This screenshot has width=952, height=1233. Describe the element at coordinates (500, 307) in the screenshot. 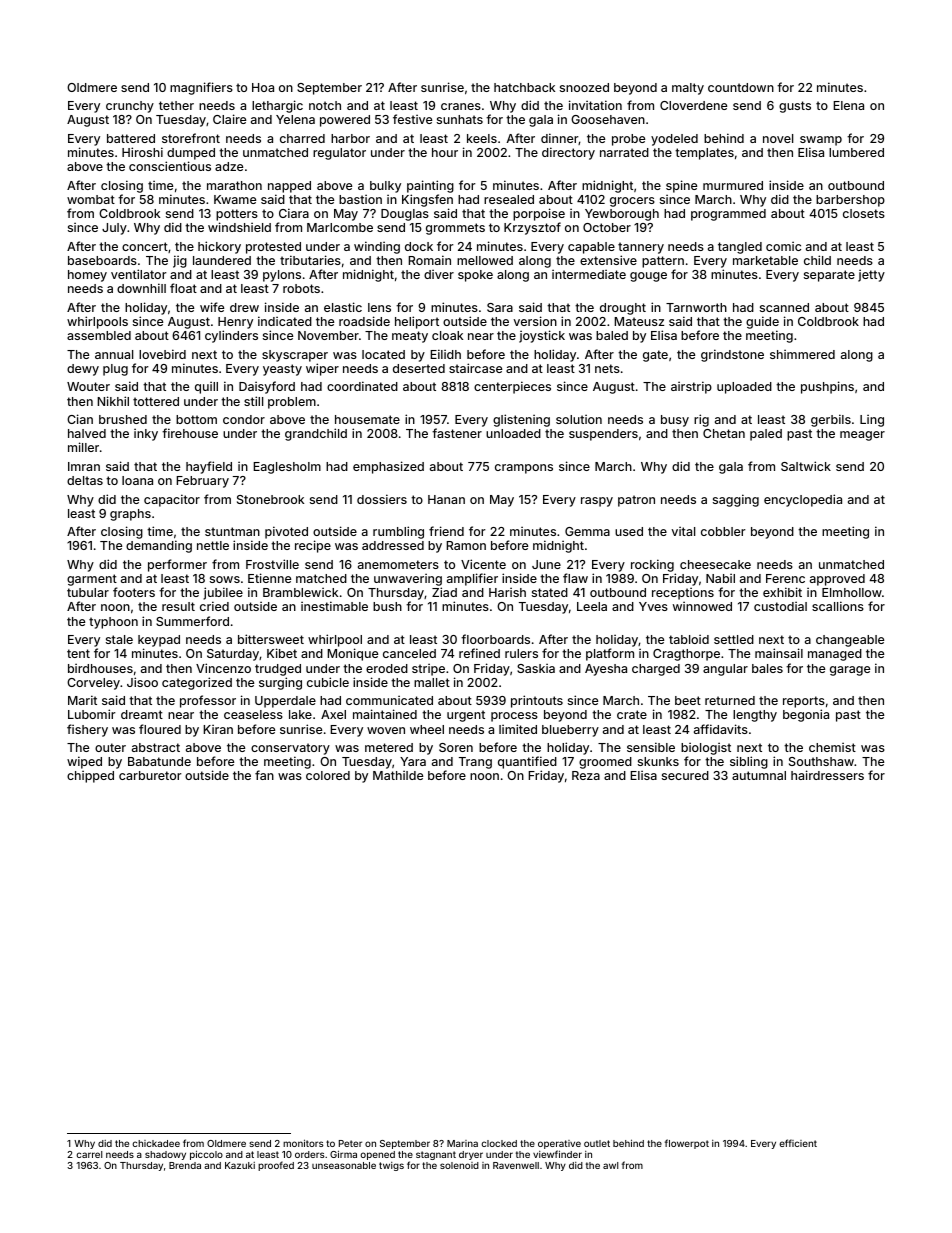

I see `Sara` at that location.
